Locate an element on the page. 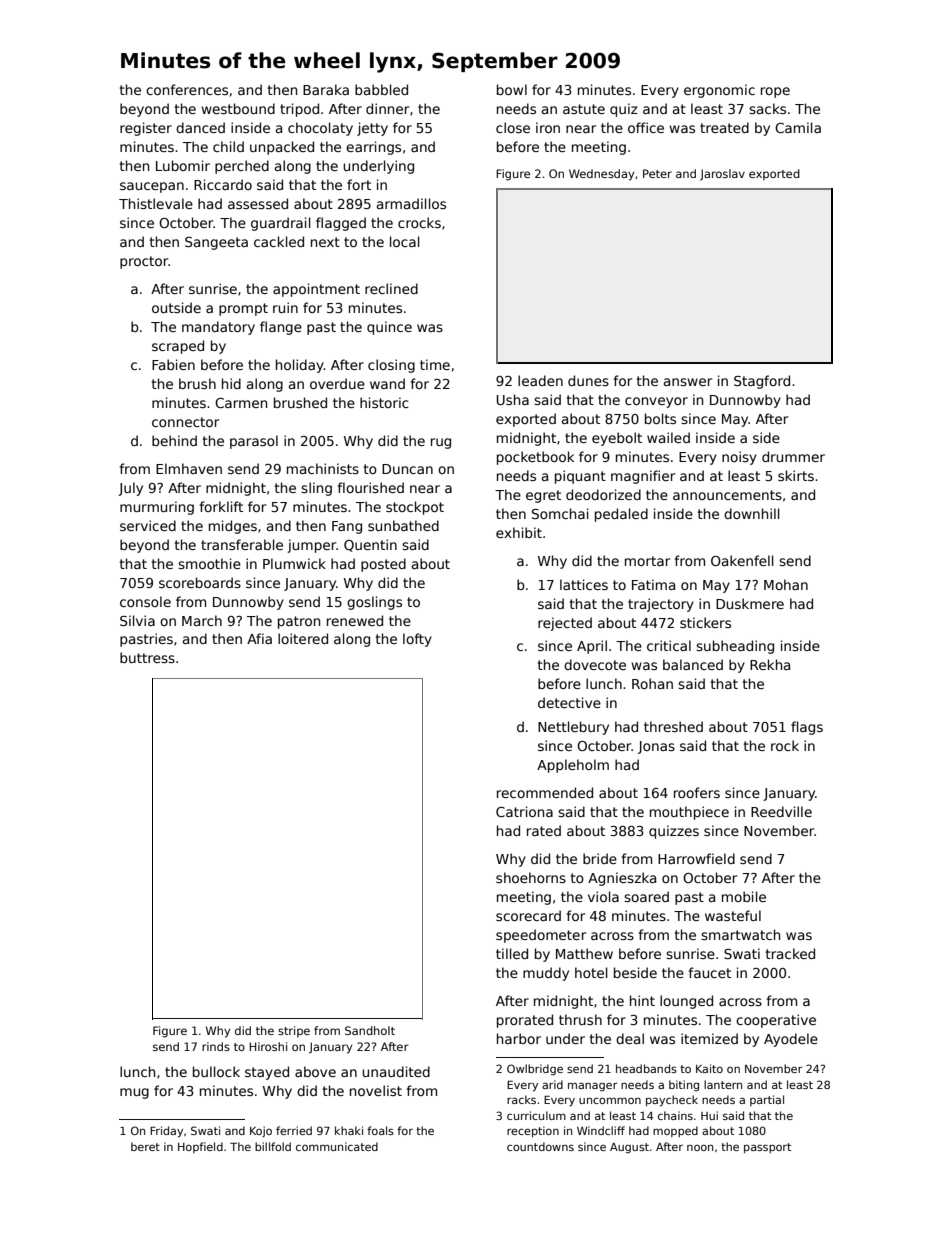 The height and width of the image is (1233, 952). buttress is located at coordinates (147, 657).
